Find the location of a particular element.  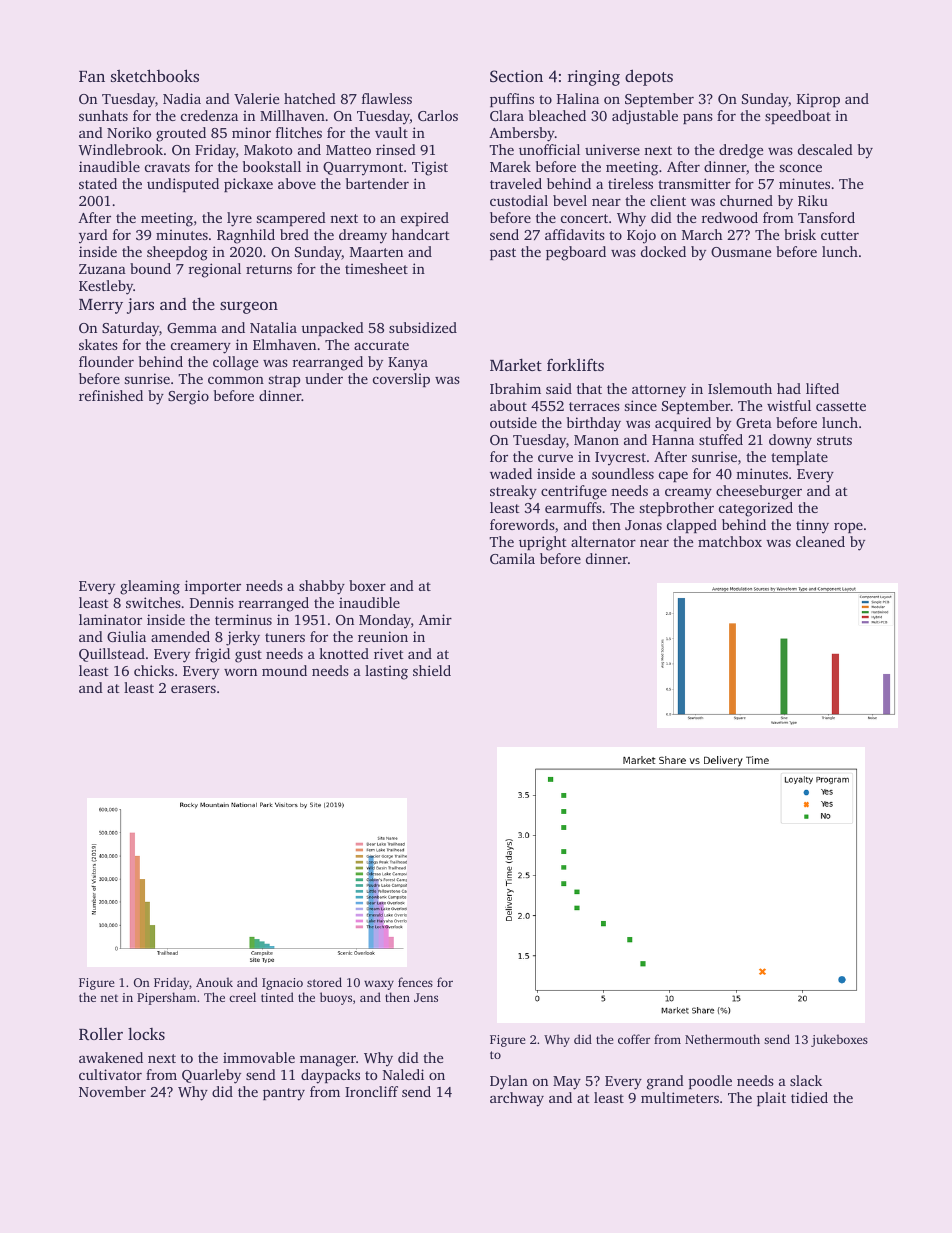

pegboard is located at coordinates (576, 253).
